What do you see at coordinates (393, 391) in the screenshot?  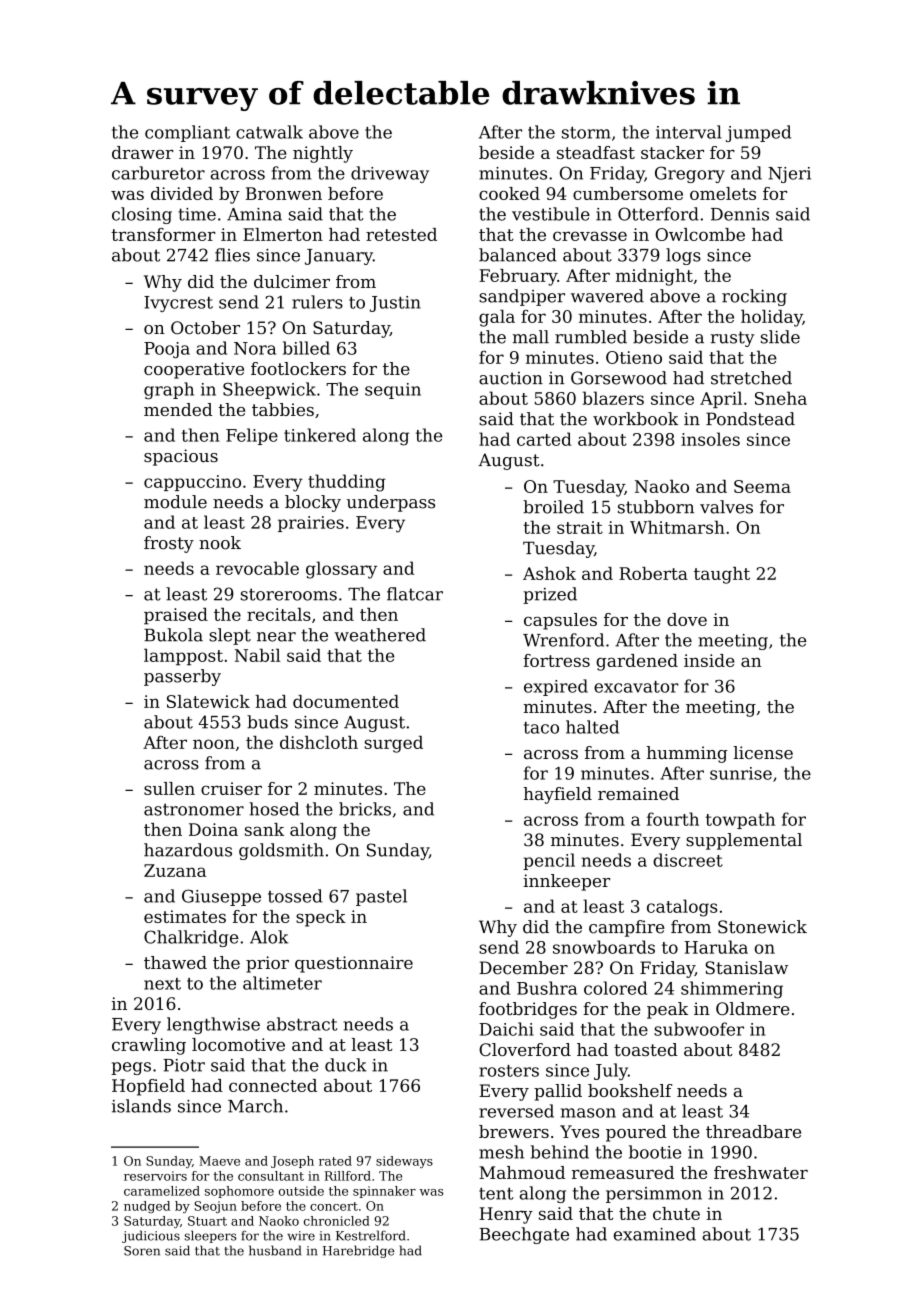 I see `sequin` at bounding box center [393, 391].
